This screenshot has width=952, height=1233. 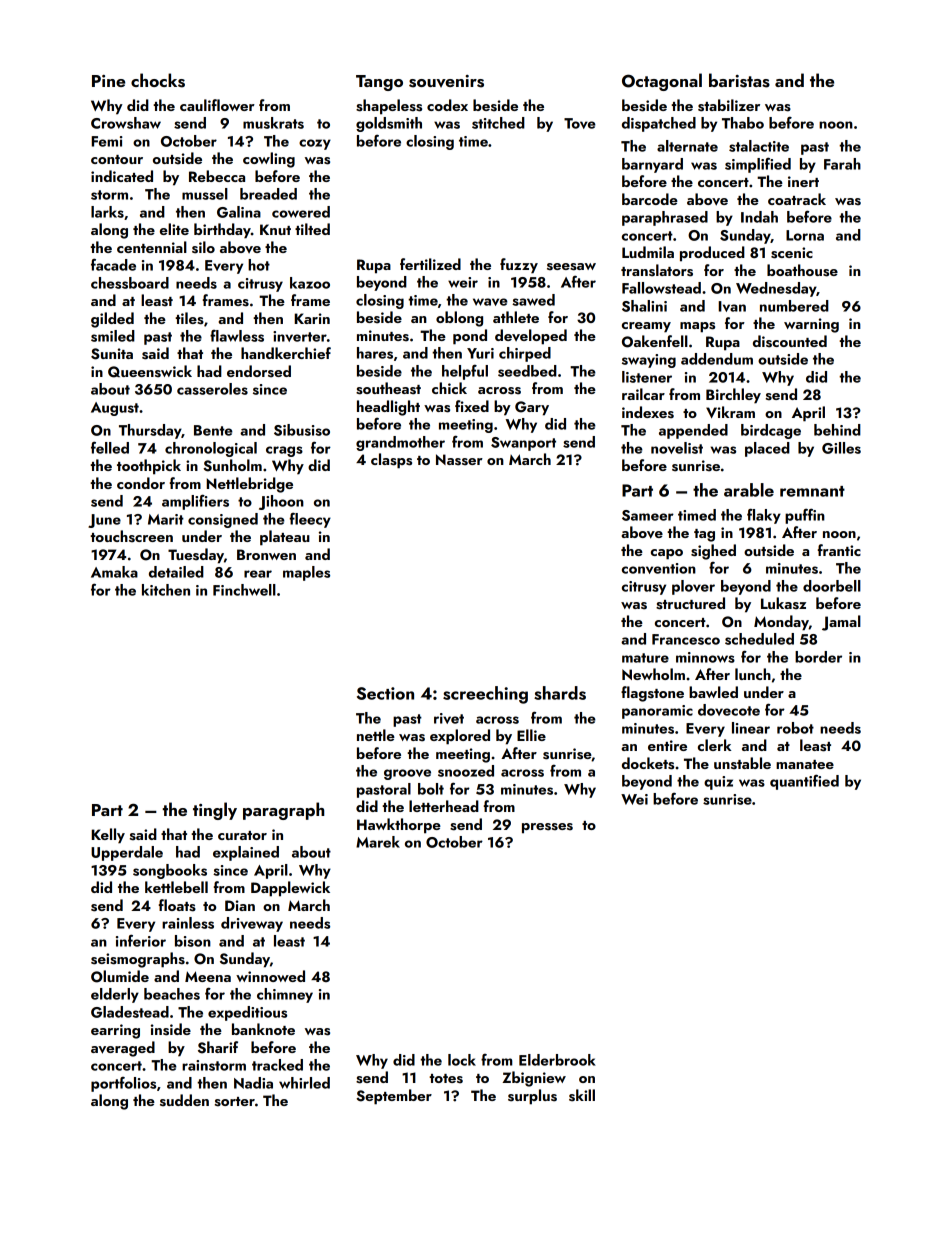 What do you see at coordinates (582, 1095) in the screenshot?
I see `skill` at bounding box center [582, 1095].
